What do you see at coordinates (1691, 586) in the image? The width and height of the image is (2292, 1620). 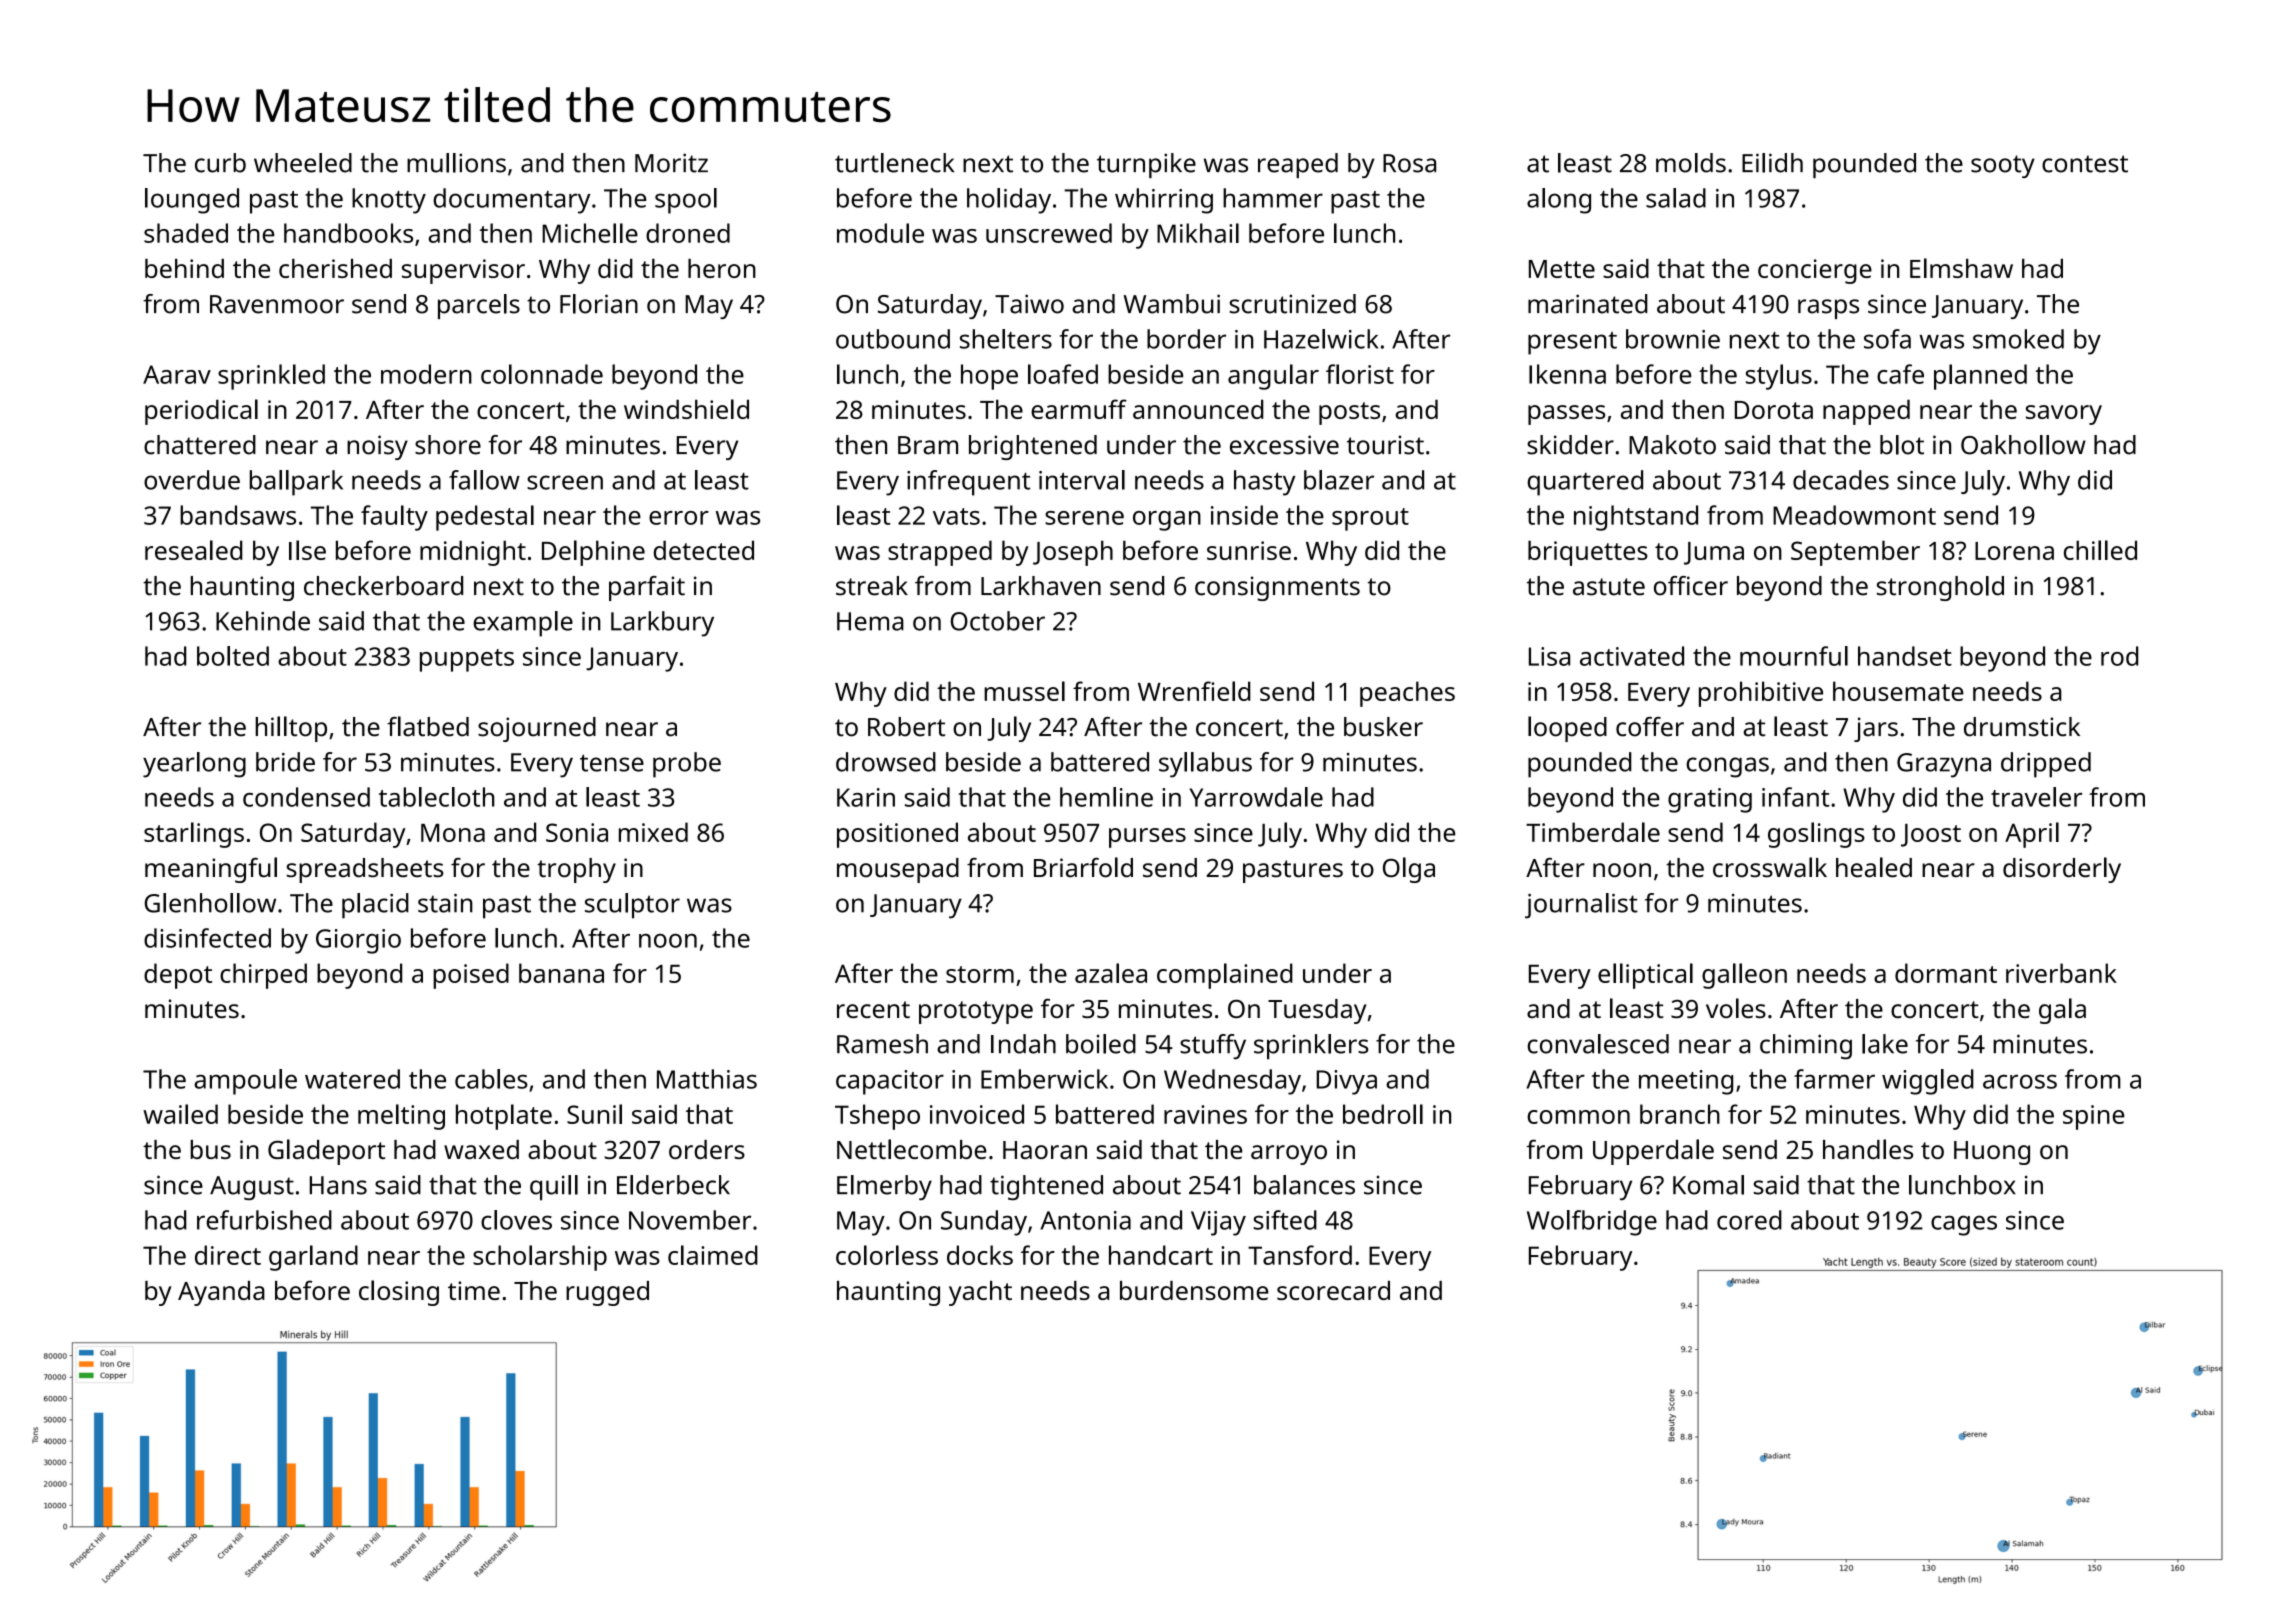 I see `officer` at bounding box center [1691, 586].
